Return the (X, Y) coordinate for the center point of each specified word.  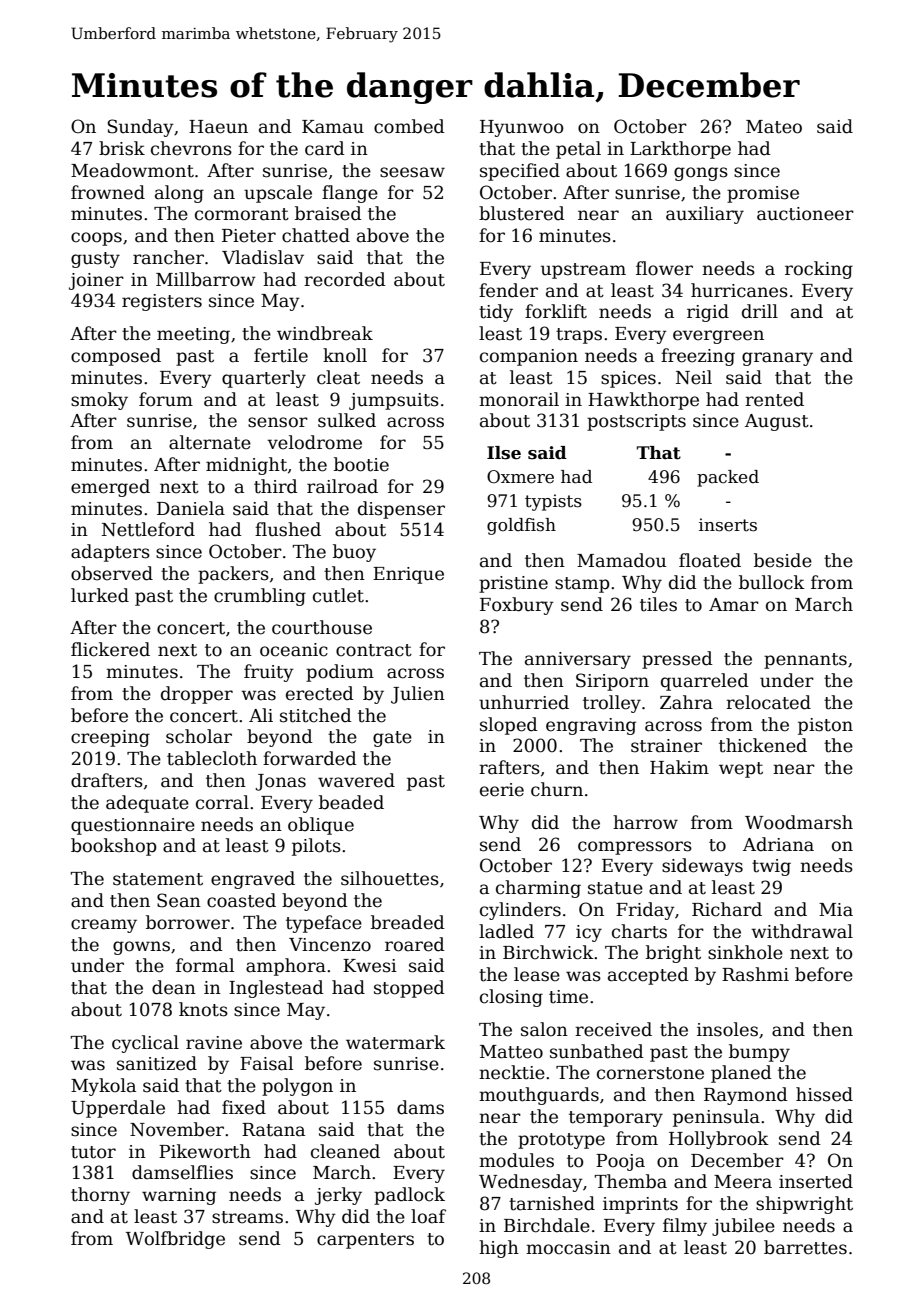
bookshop (114, 847)
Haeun (218, 127)
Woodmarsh (799, 822)
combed (409, 126)
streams (247, 1217)
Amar (734, 605)
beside (783, 560)
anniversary (578, 660)
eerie (502, 790)
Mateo (774, 127)
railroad (342, 486)
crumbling (260, 597)
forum (166, 399)
